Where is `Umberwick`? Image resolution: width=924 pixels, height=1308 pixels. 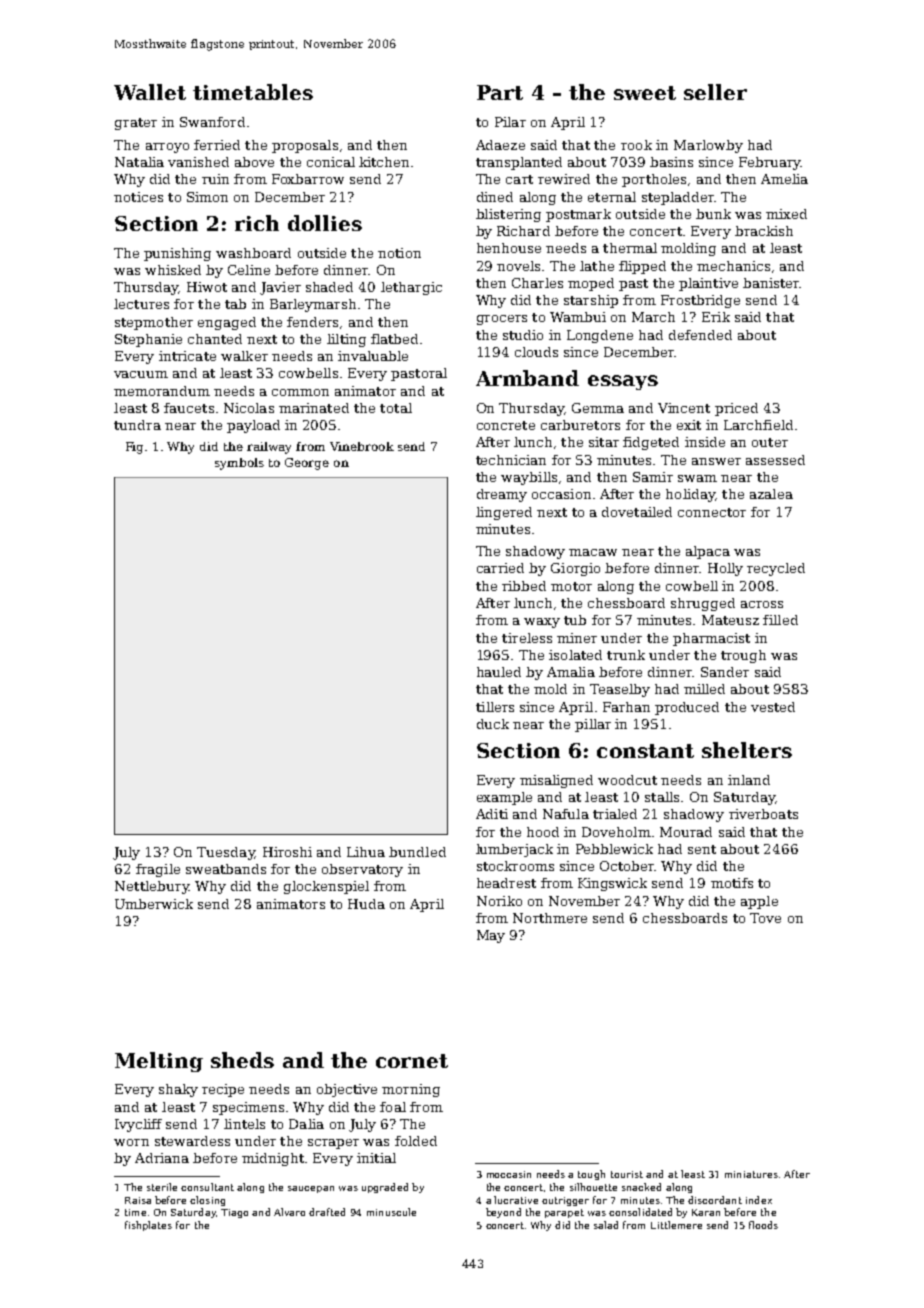 Umberwick is located at coordinates (154, 904).
